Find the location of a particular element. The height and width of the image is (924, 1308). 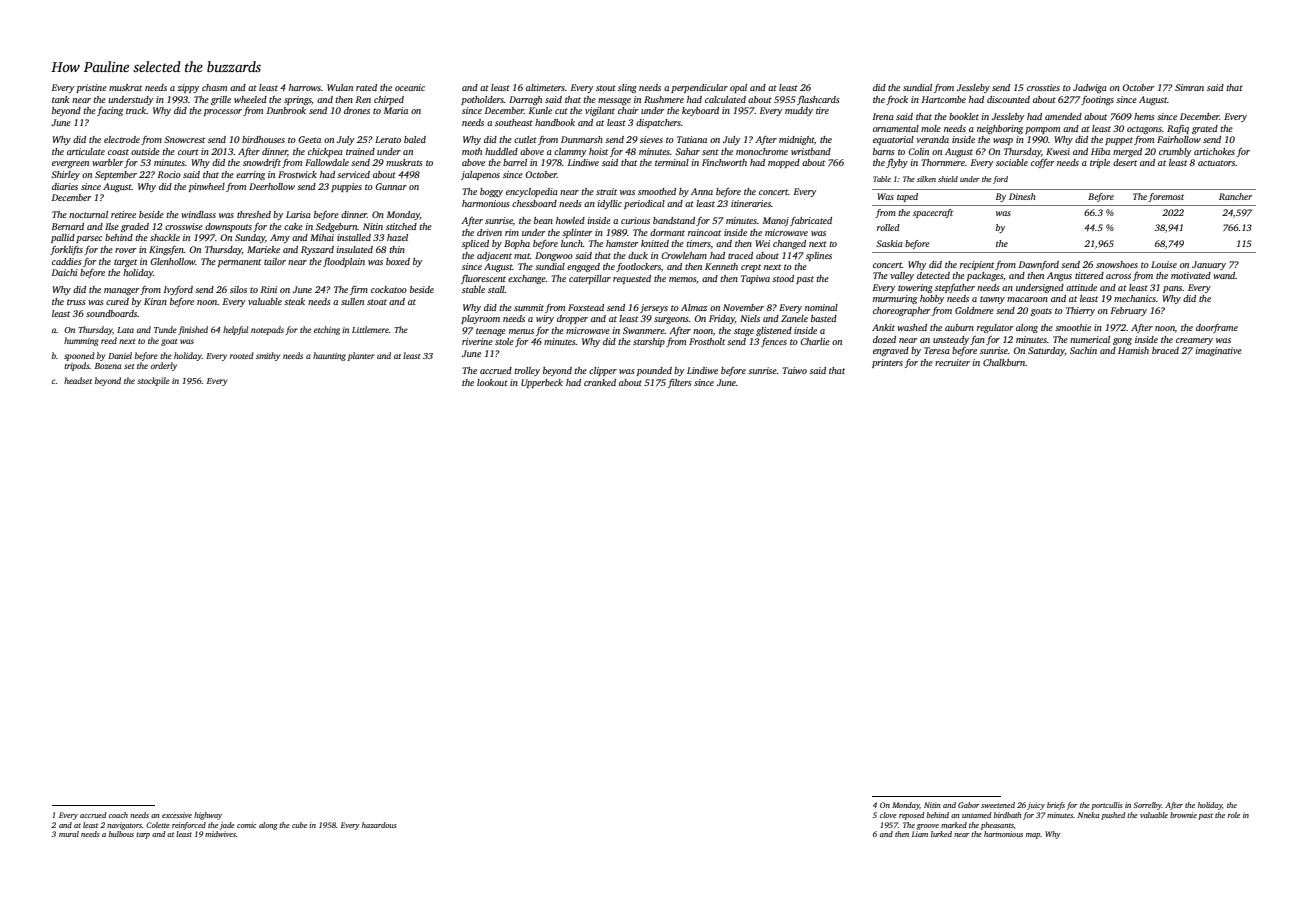

jade is located at coordinates (227, 826).
